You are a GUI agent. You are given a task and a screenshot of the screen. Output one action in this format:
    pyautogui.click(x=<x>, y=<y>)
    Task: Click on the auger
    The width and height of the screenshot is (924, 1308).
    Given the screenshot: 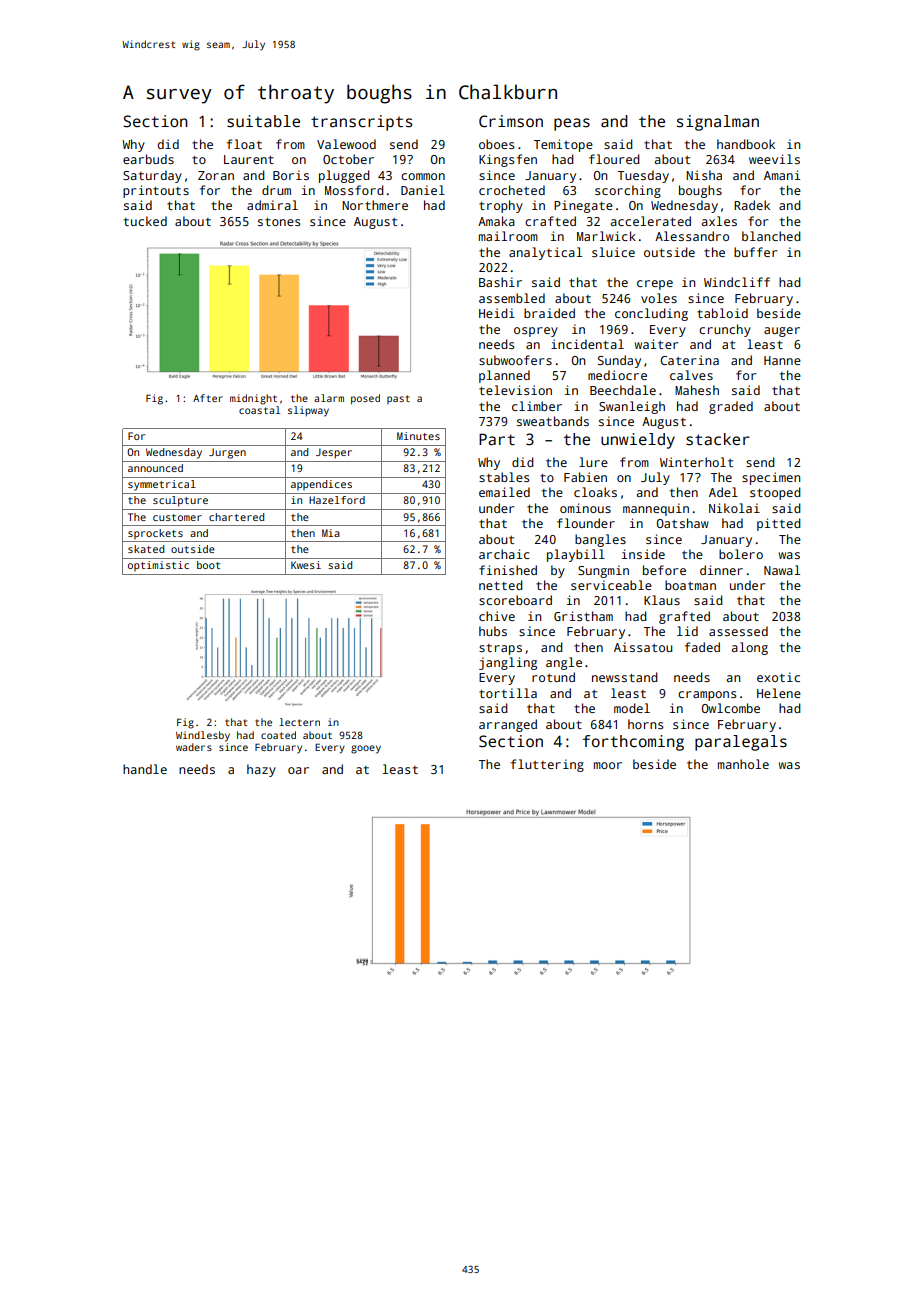 What is the action you would take?
    pyautogui.click(x=782, y=332)
